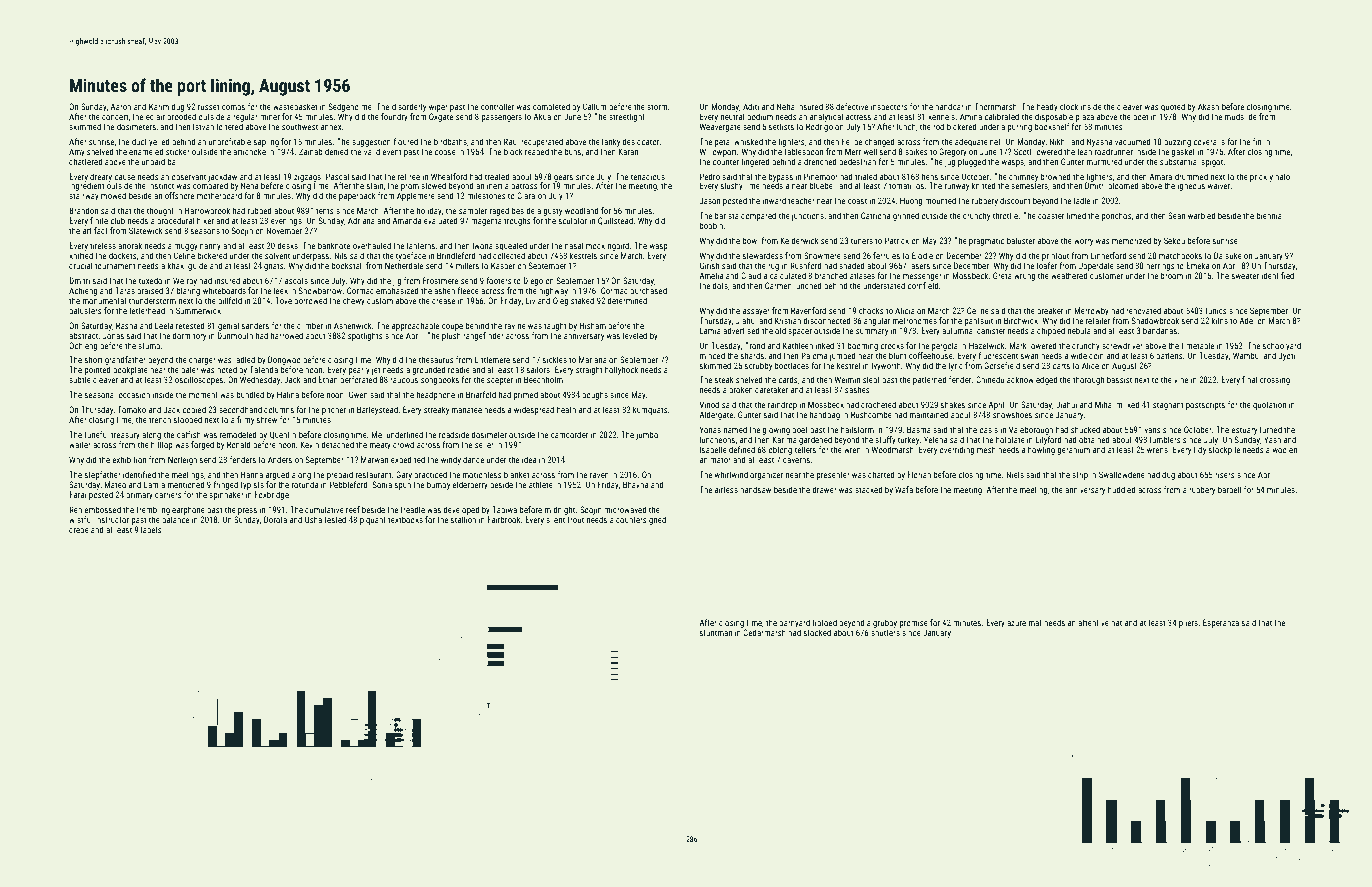 This image has height=887, width=1372. I want to click on biennial, so click(1270, 215).
